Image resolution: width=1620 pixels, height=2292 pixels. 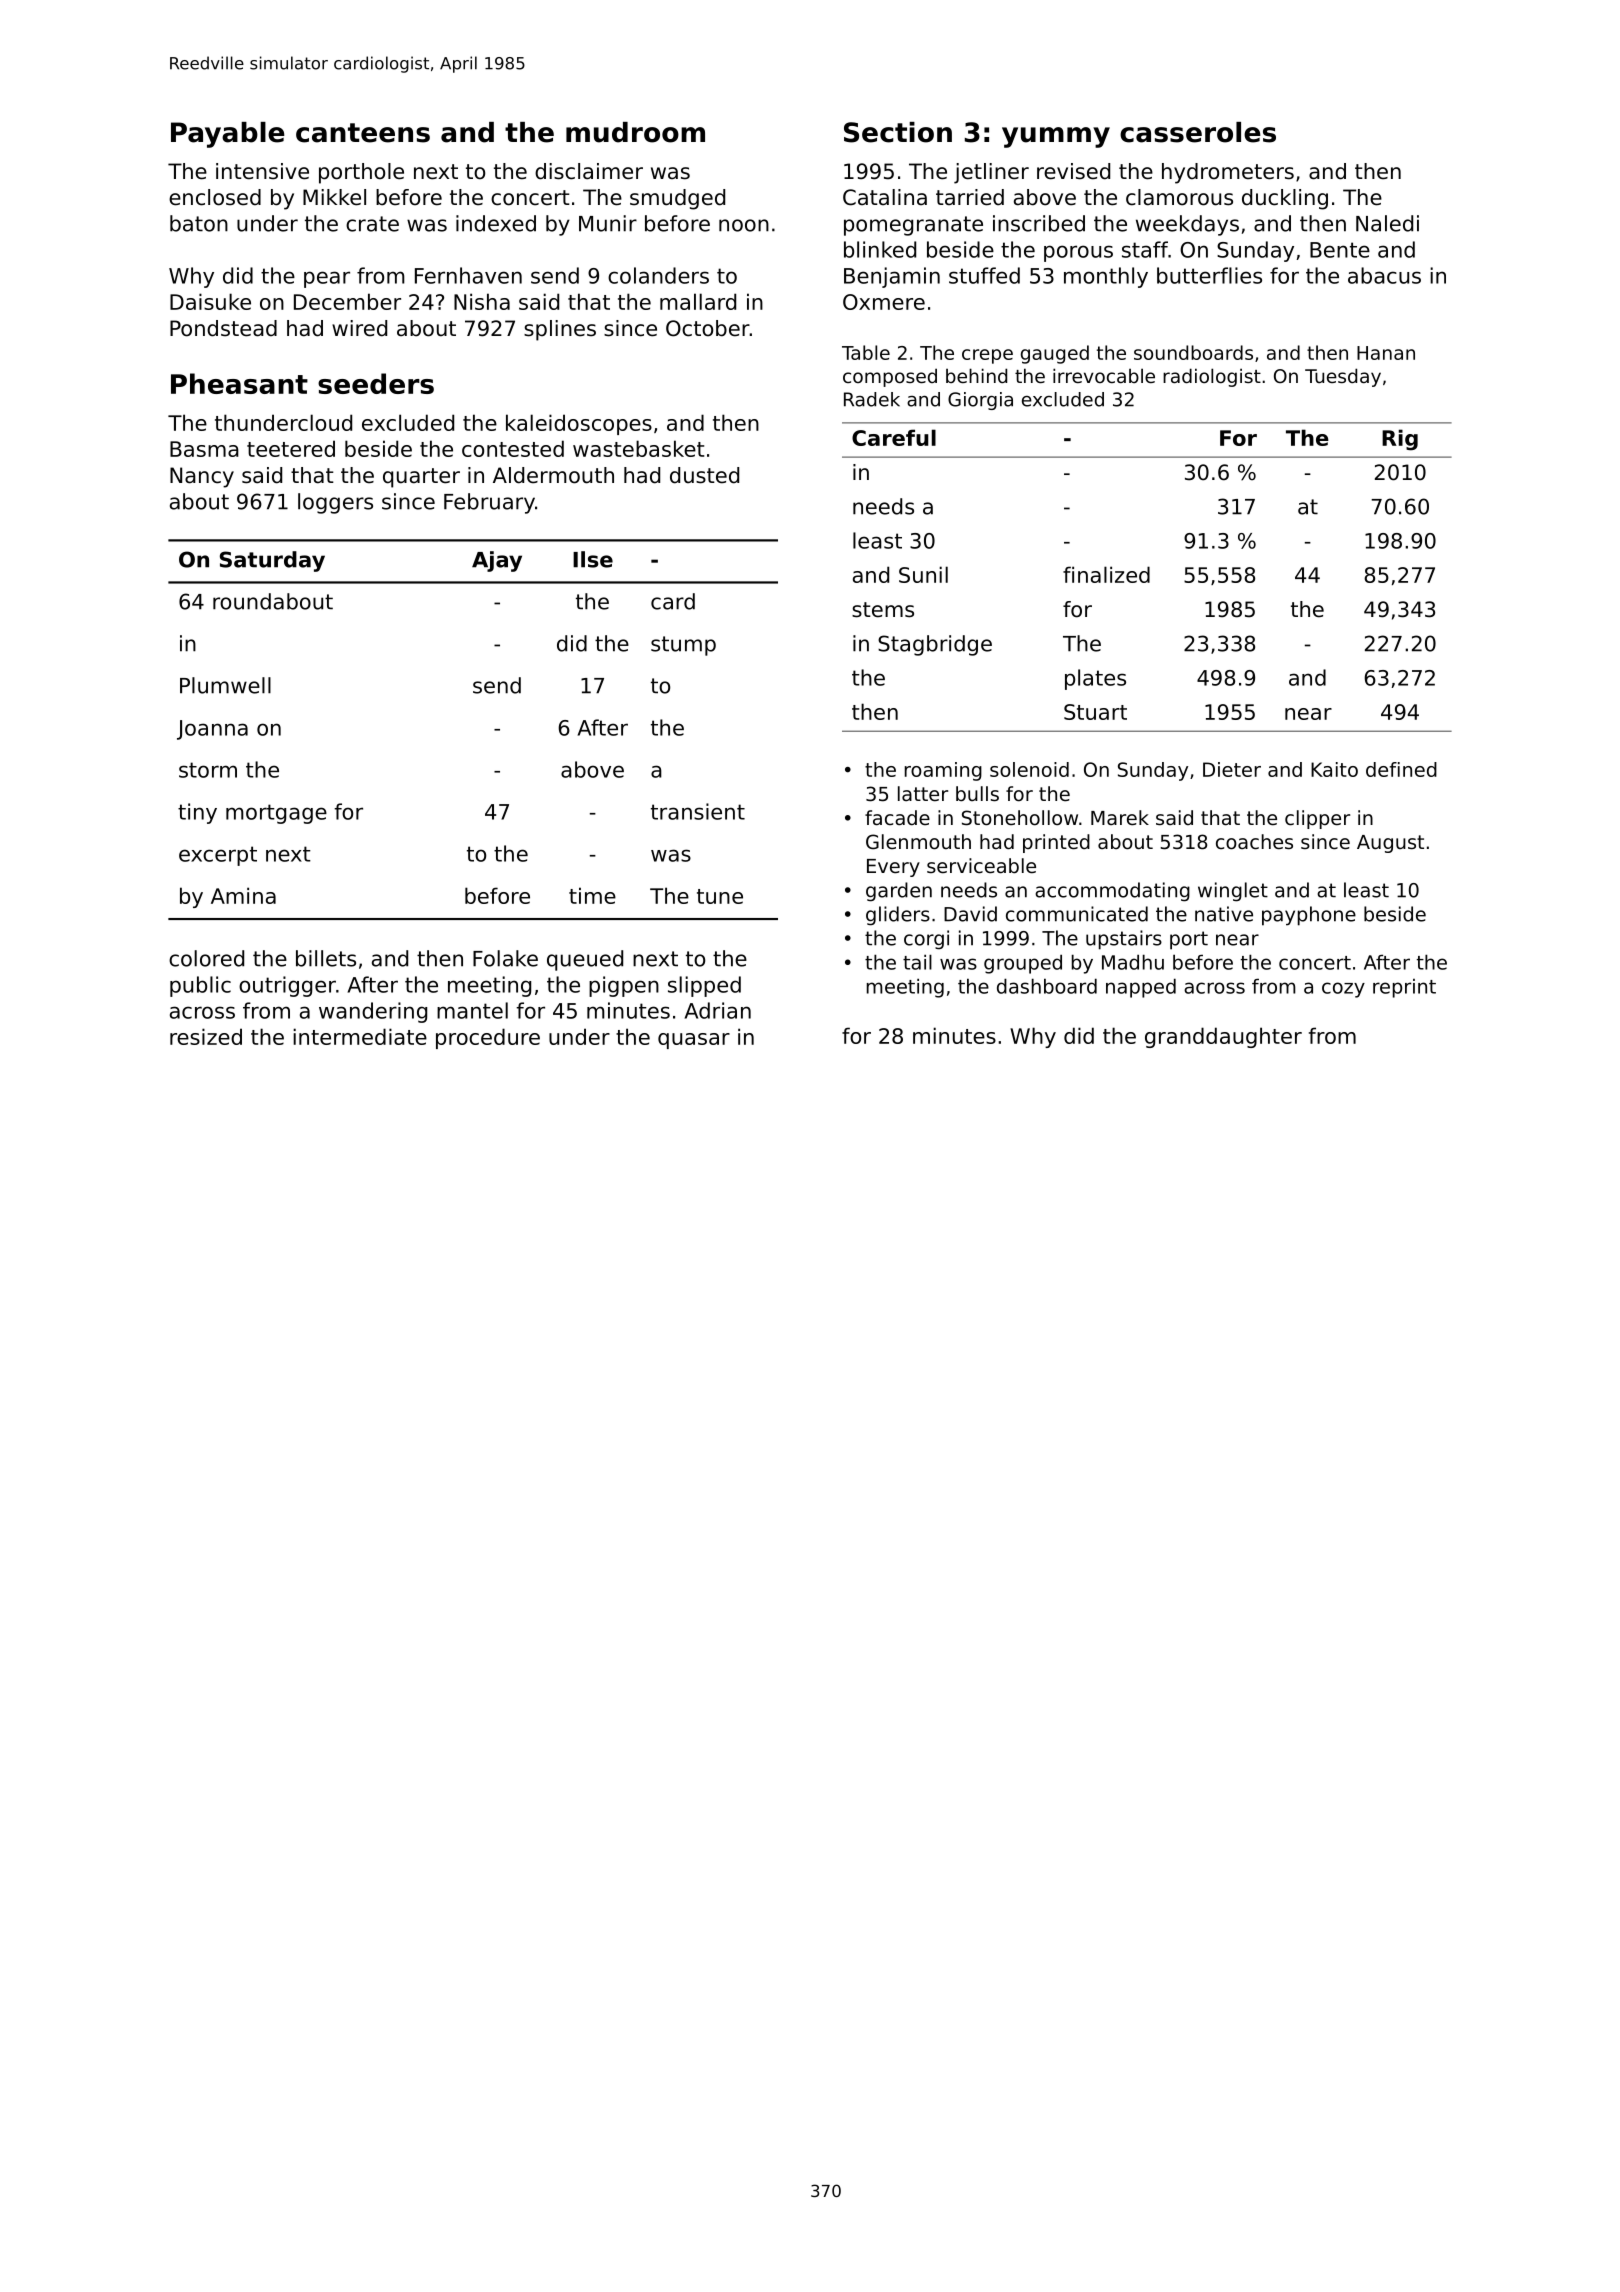 I want to click on casseroles, so click(x=1198, y=132).
